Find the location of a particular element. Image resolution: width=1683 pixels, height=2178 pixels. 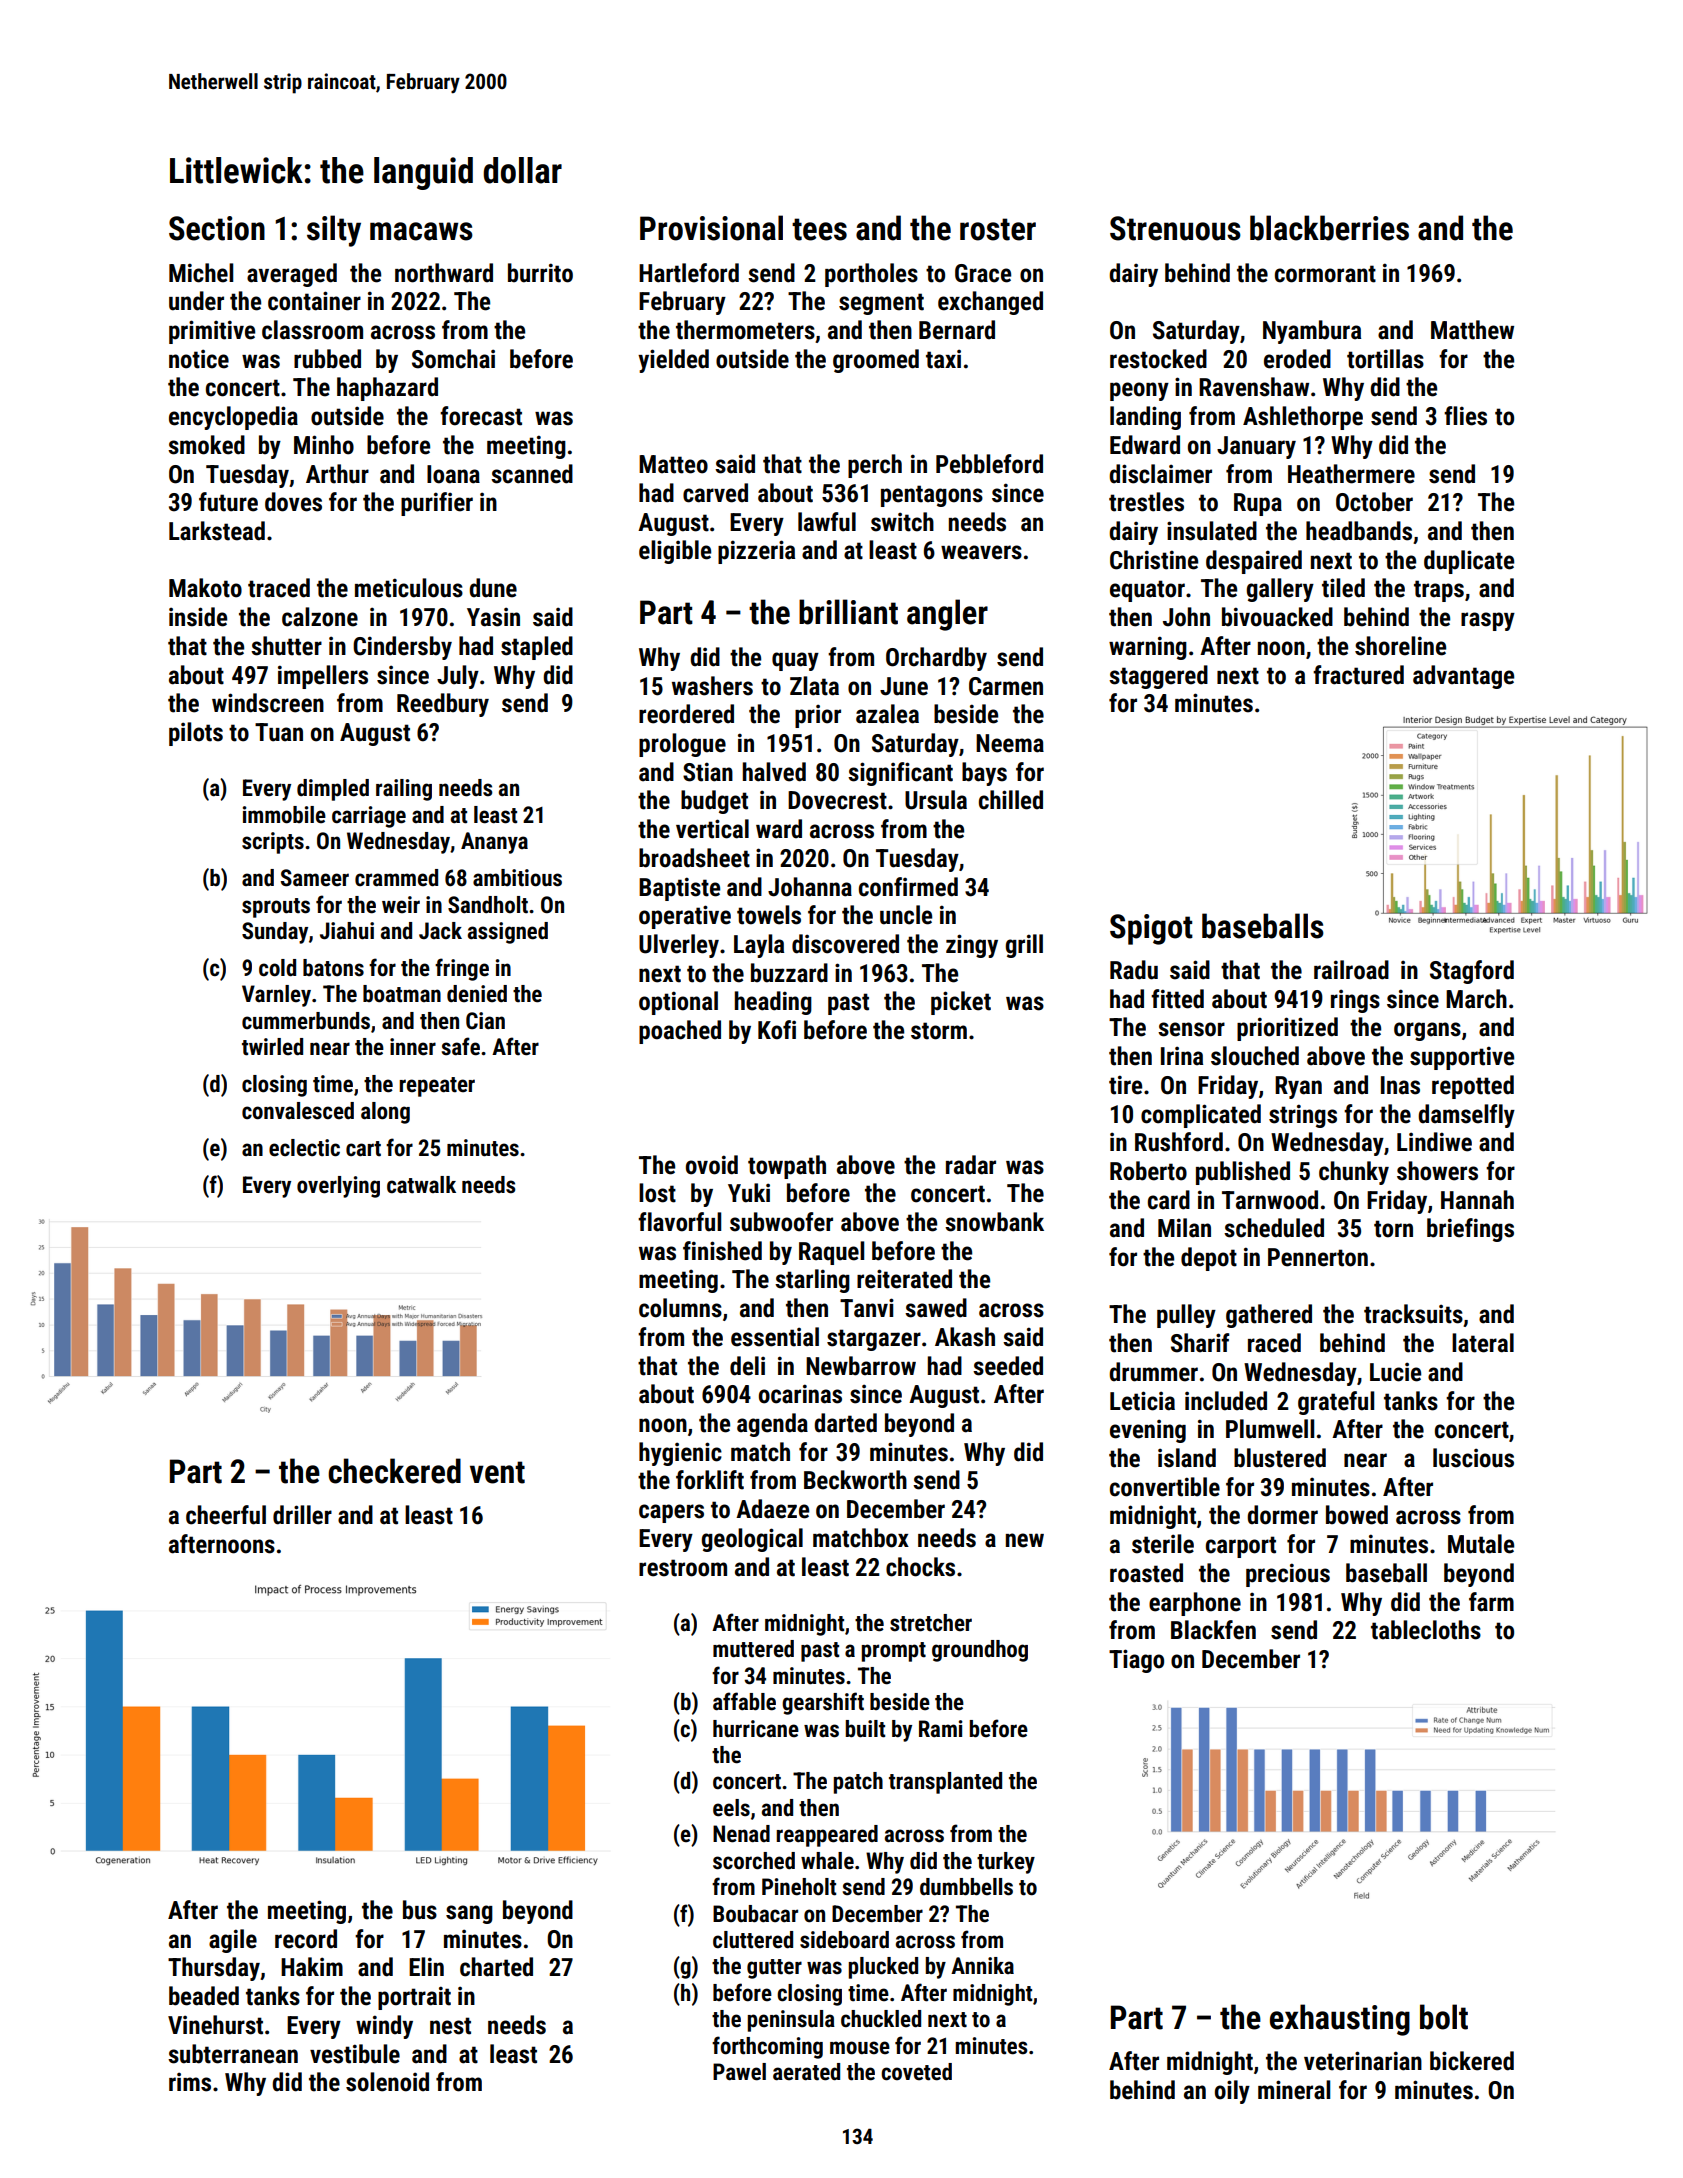

dumbbells is located at coordinates (966, 1887).
